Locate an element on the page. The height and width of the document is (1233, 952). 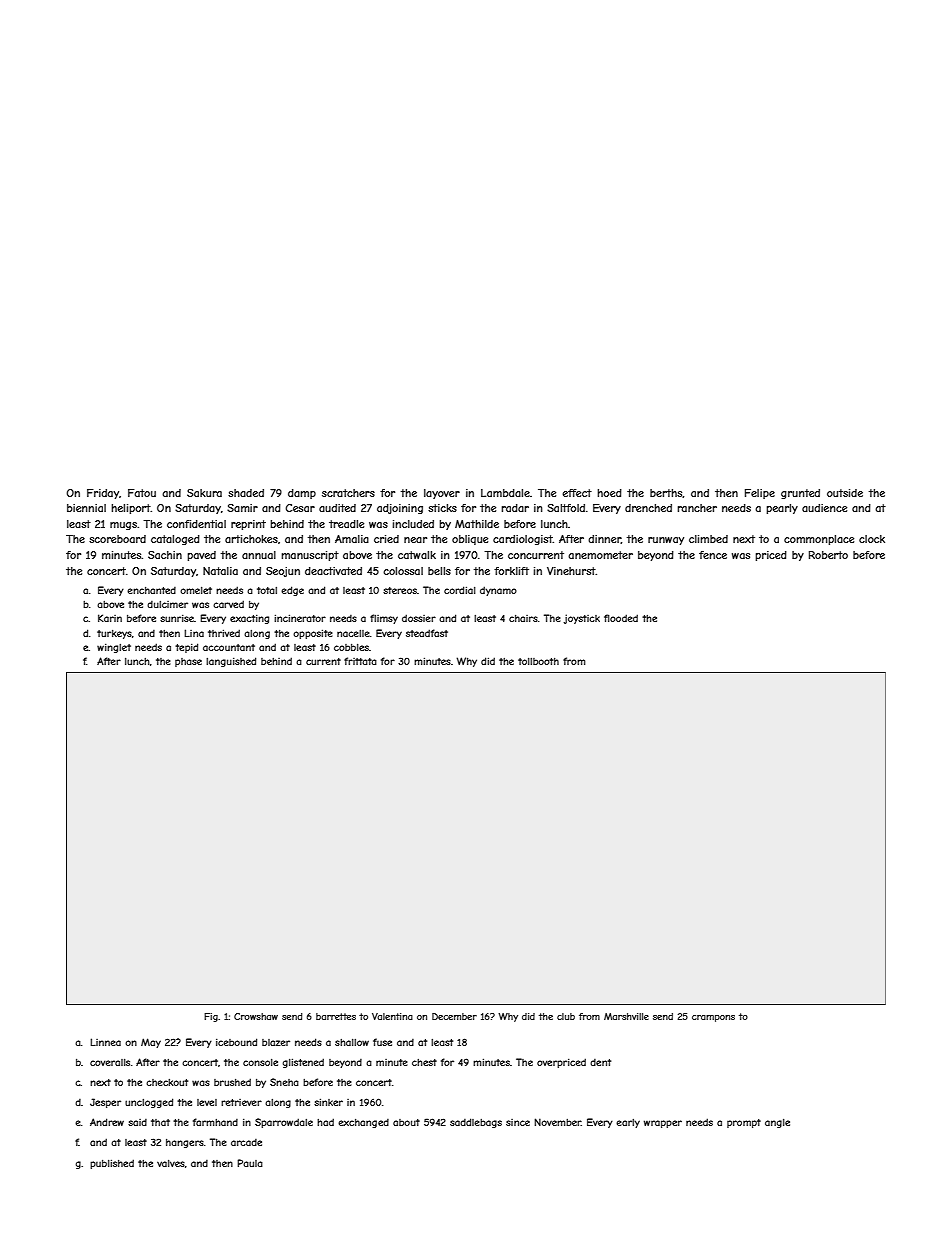
Seojun is located at coordinates (283, 572).
